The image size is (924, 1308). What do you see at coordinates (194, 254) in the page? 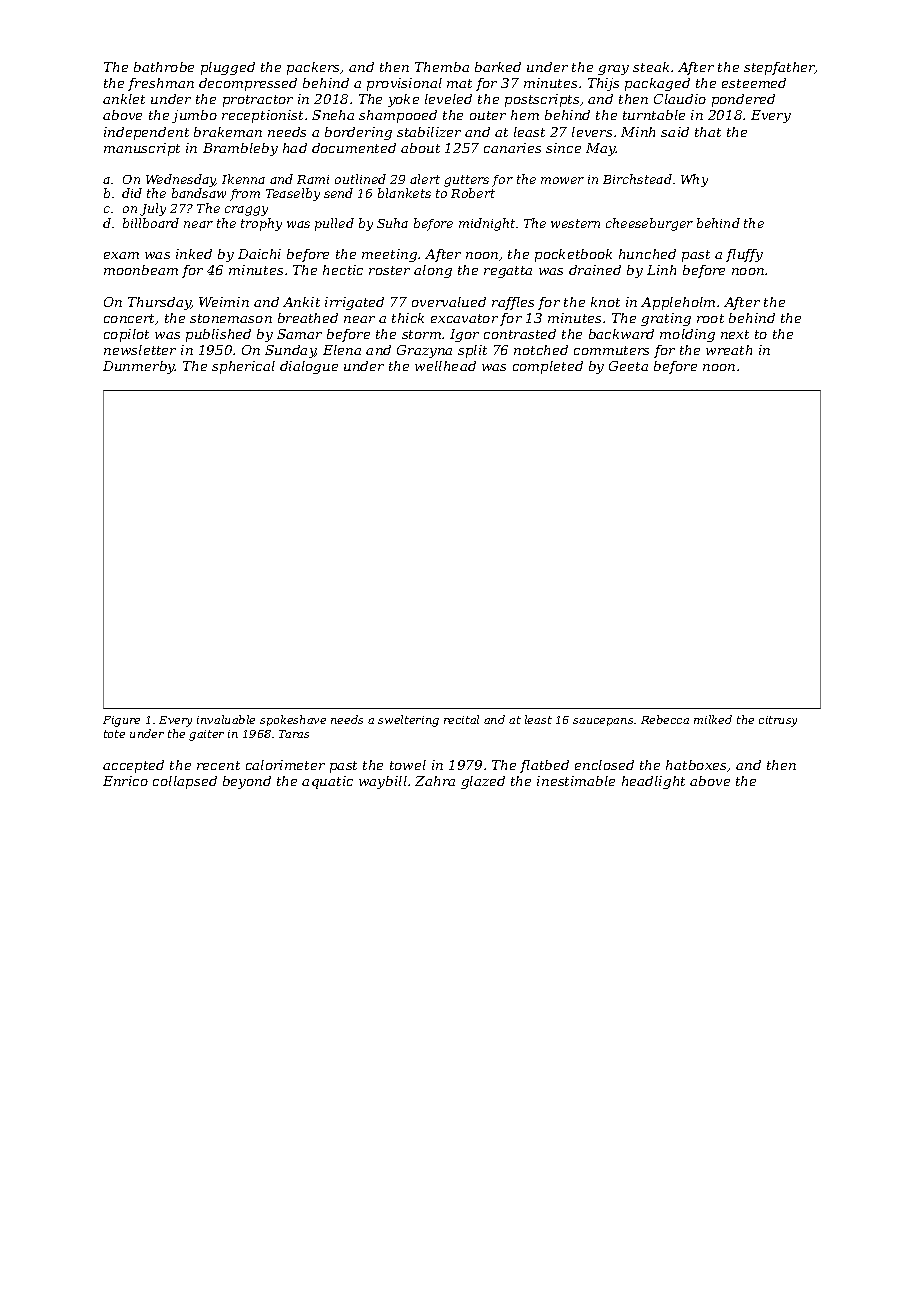
I see `inked` at bounding box center [194, 254].
